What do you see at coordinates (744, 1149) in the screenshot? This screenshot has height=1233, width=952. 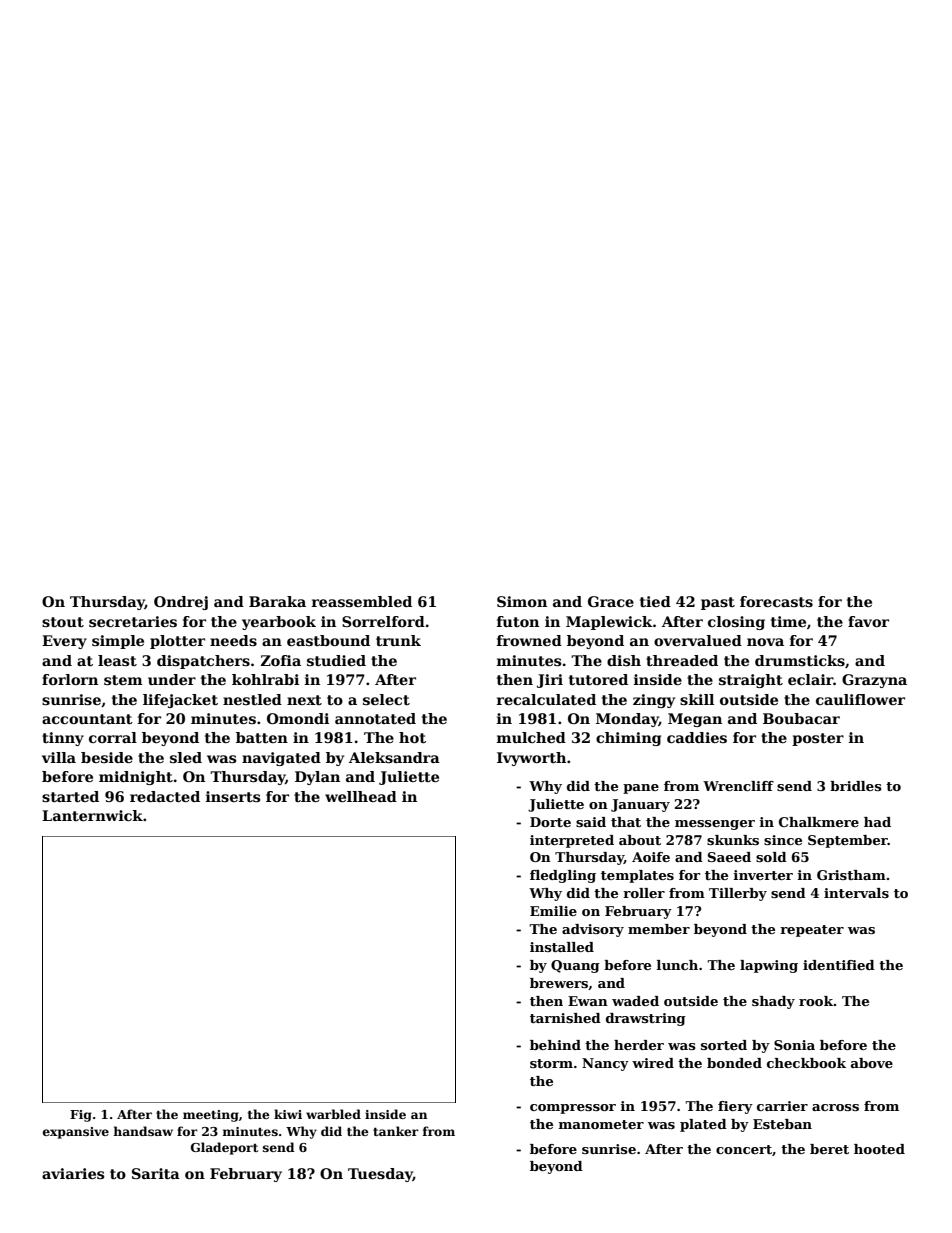 I see `concert` at bounding box center [744, 1149].
